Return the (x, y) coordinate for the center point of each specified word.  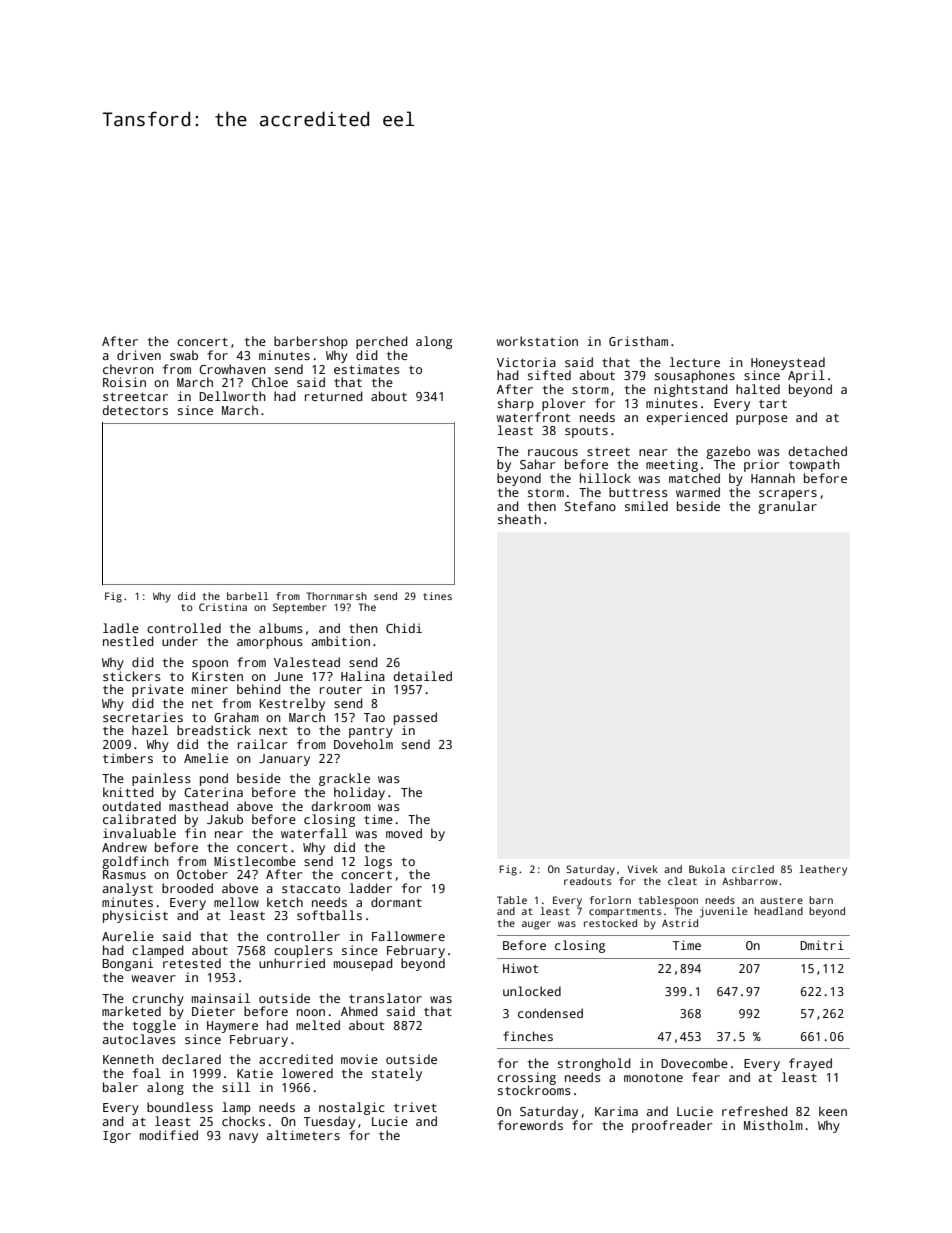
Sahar (538, 464)
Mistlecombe (255, 861)
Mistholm (773, 1125)
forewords (530, 1125)
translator (385, 998)
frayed (810, 1064)
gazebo (728, 452)
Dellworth (232, 396)
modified (169, 1135)
